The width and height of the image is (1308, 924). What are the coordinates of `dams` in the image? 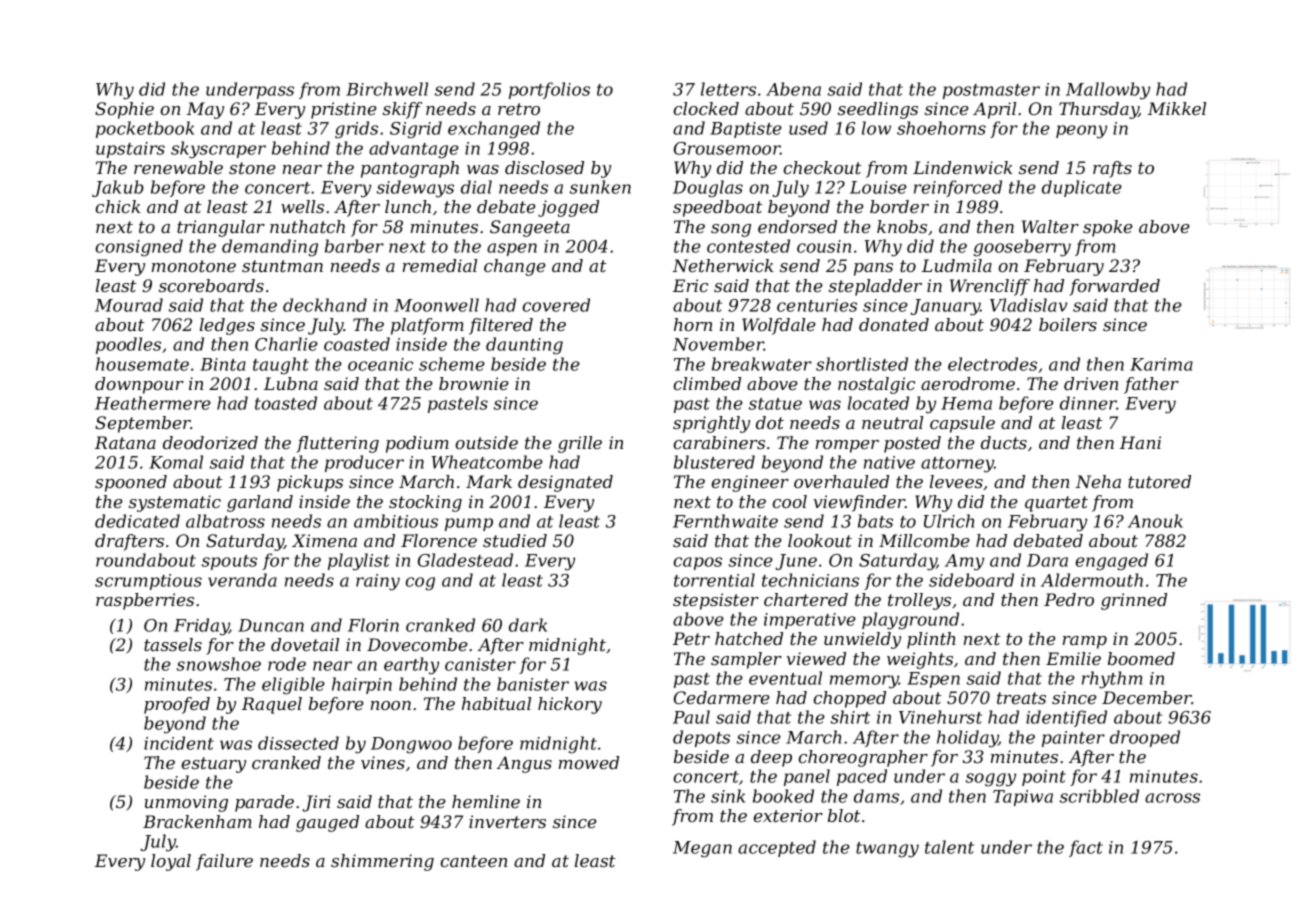 It's located at (876, 796).
